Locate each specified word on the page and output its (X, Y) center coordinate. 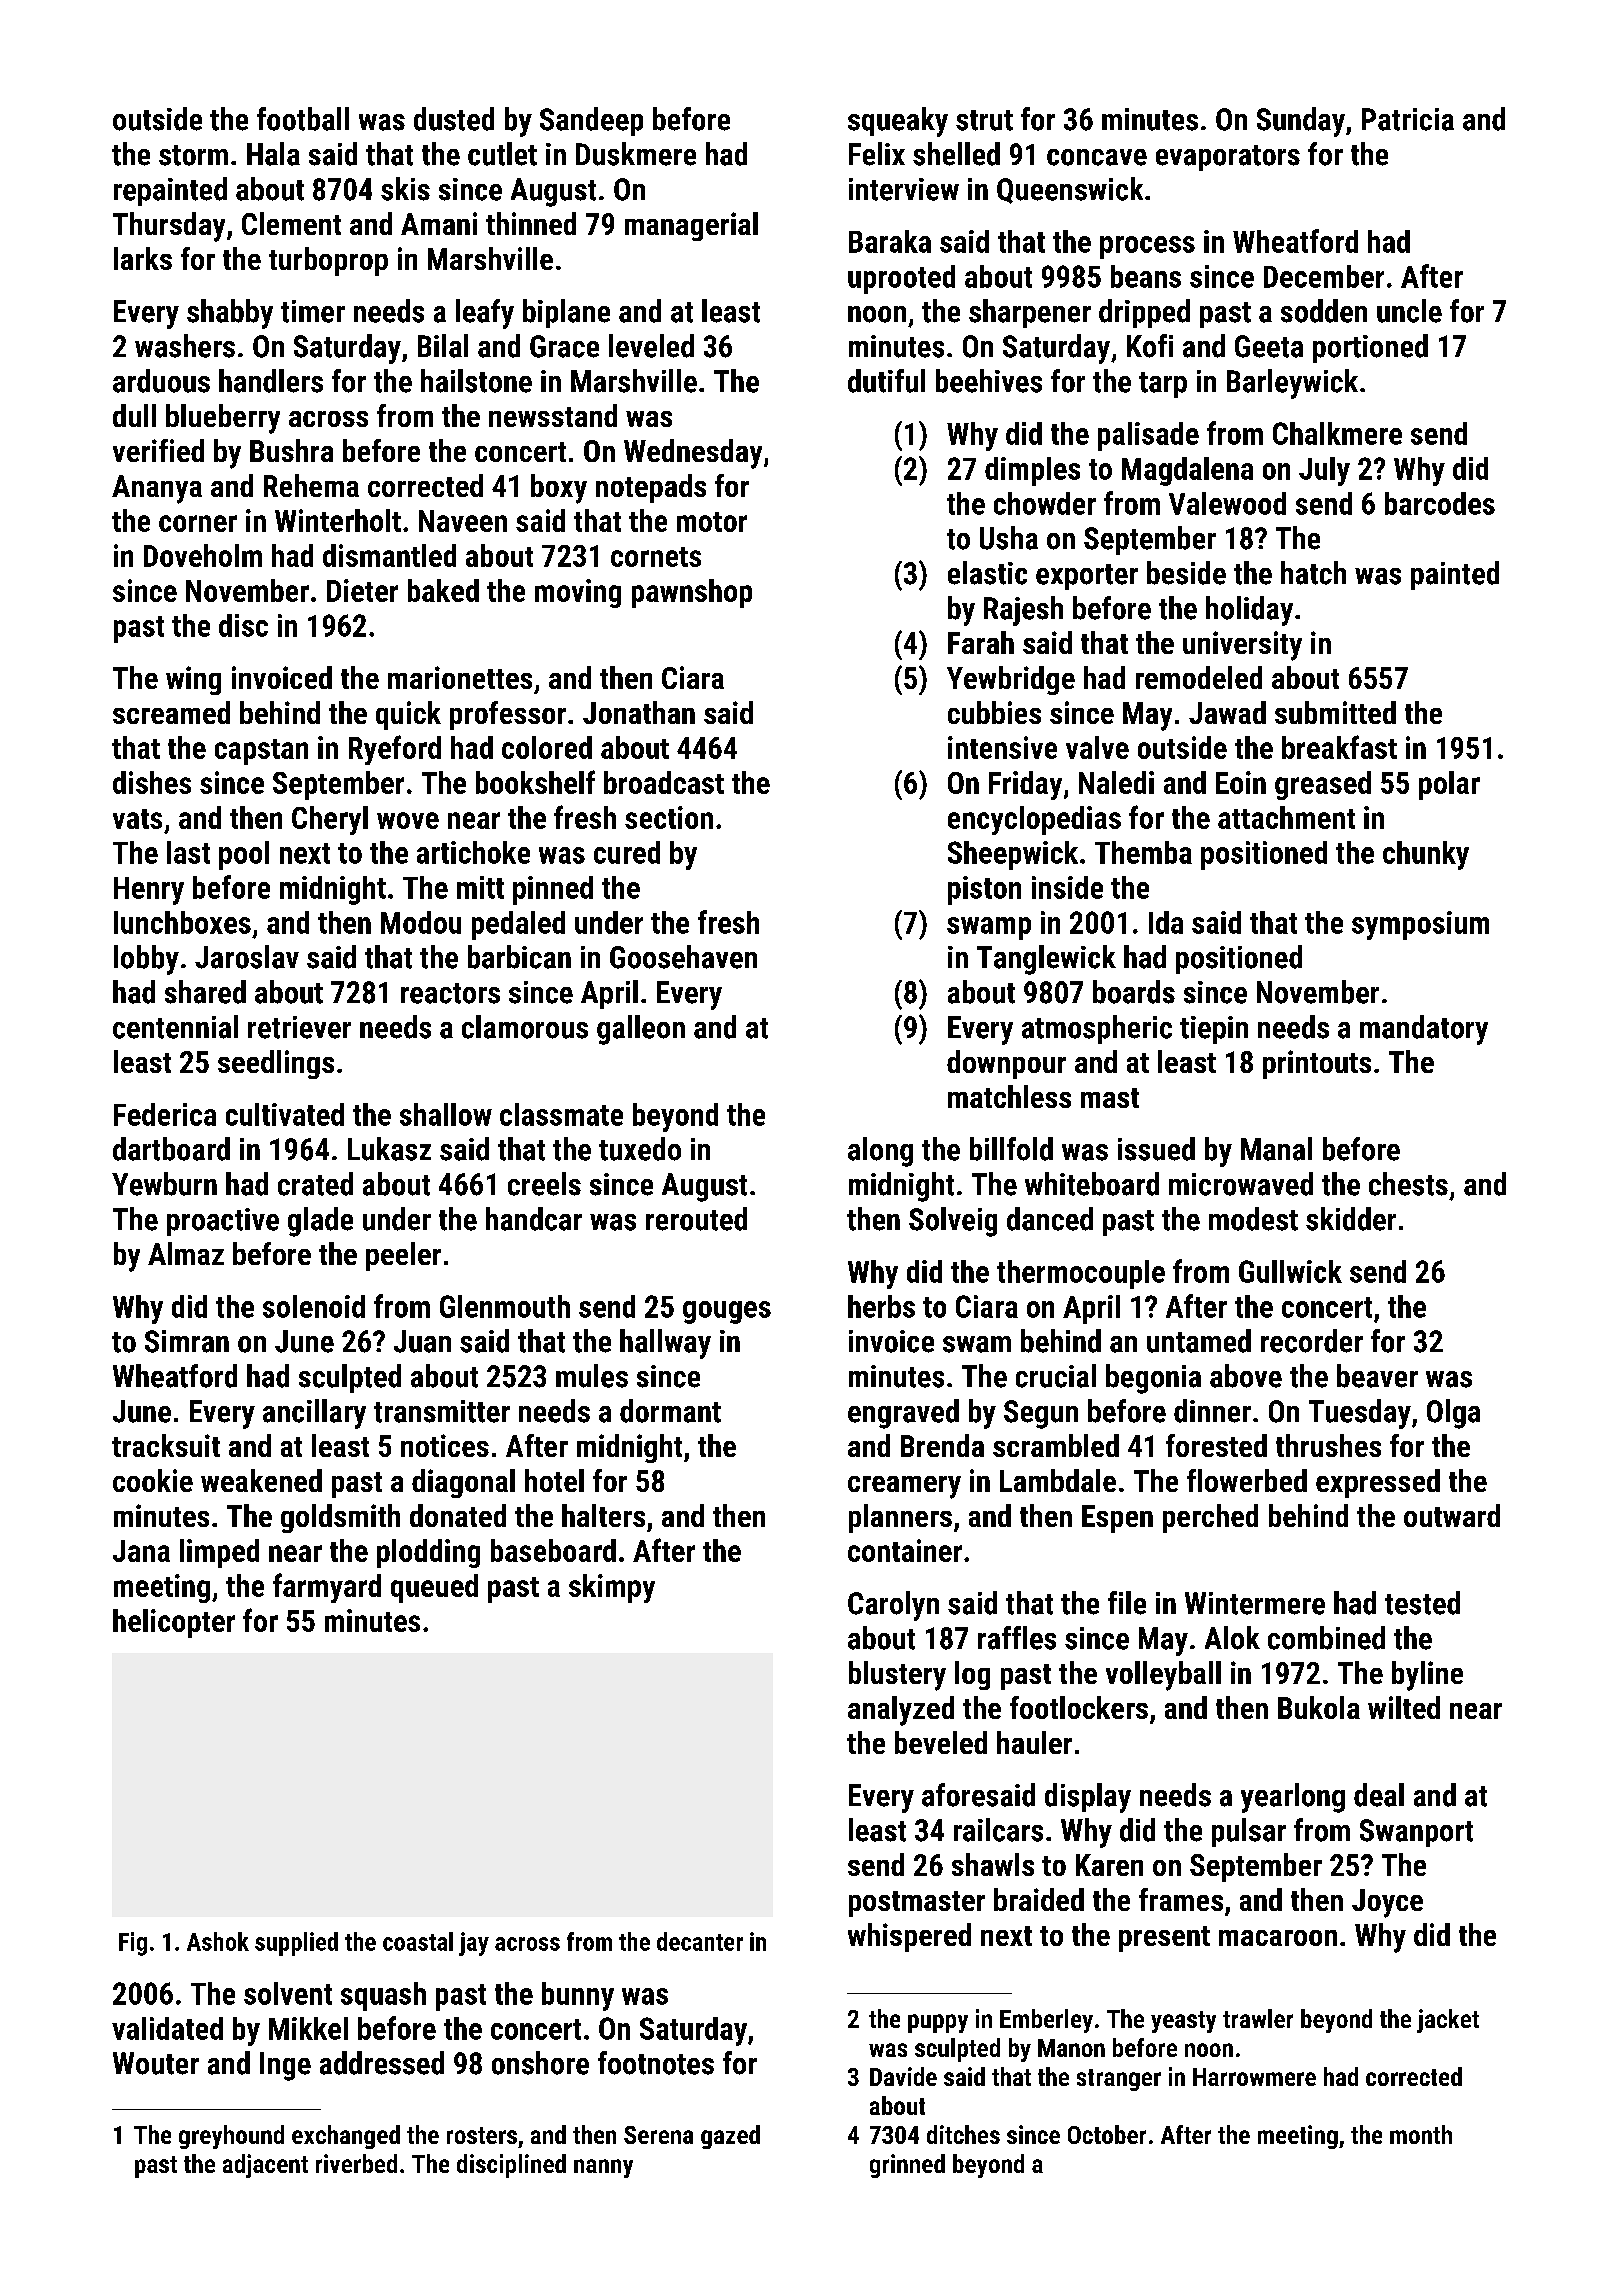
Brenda (942, 1445)
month (1421, 2134)
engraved (903, 1414)
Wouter (156, 2063)
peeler (403, 1256)
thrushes (1328, 1445)
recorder (1312, 1341)
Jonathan (639, 712)
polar (1449, 785)
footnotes (656, 2063)
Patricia (1408, 119)
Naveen (463, 521)
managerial (691, 226)
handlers (271, 381)
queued (434, 1588)
